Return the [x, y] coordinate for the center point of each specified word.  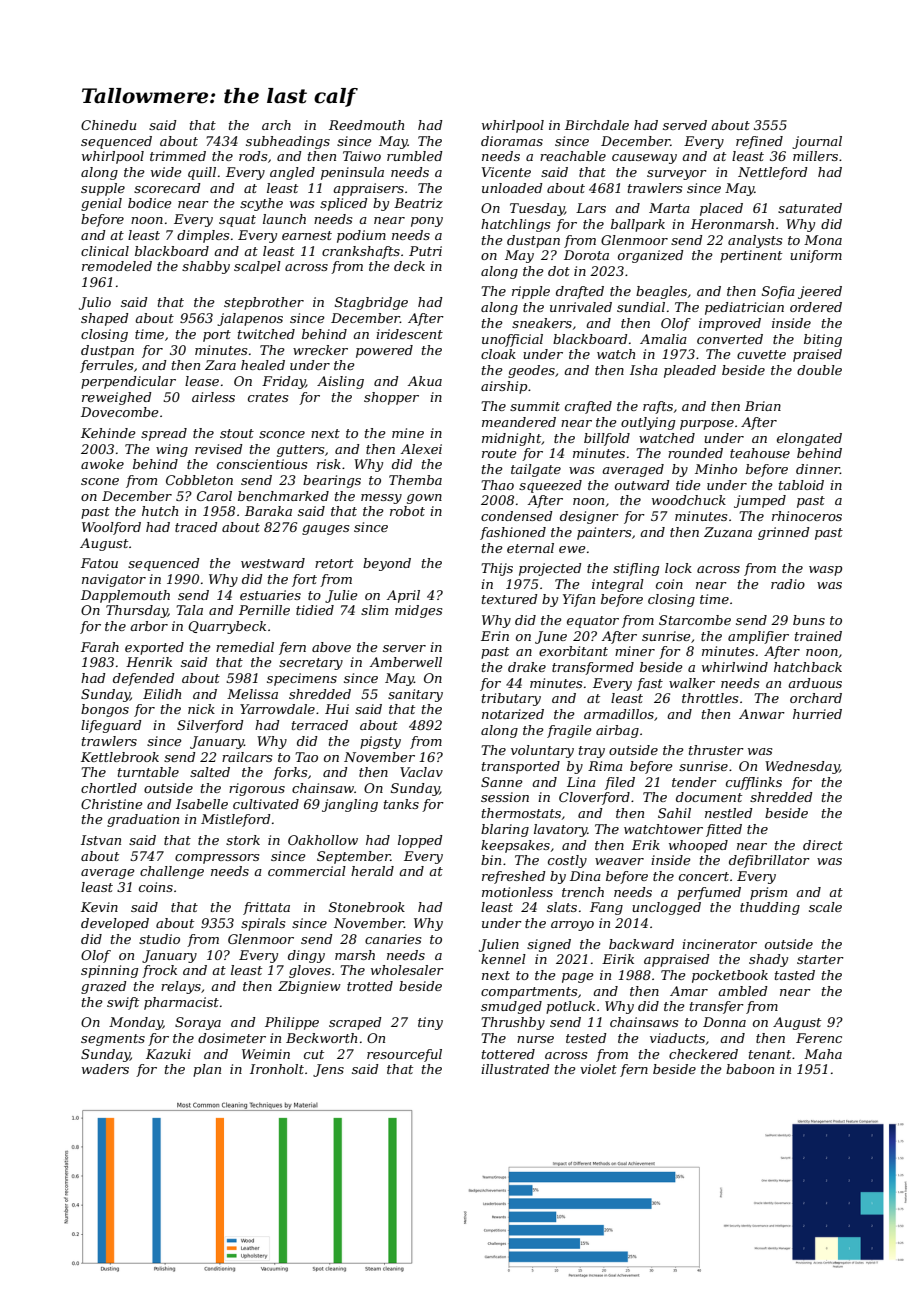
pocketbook [730, 976]
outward [642, 485]
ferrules [106, 366]
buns [809, 620]
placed [721, 209]
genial [101, 204]
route [499, 453]
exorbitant [573, 651]
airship [504, 387]
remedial [245, 647]
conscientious [262, 464]
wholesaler [407, 970]
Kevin [99, 907]
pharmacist [181, 1003]
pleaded [690, 371]
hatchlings [515, 225]
